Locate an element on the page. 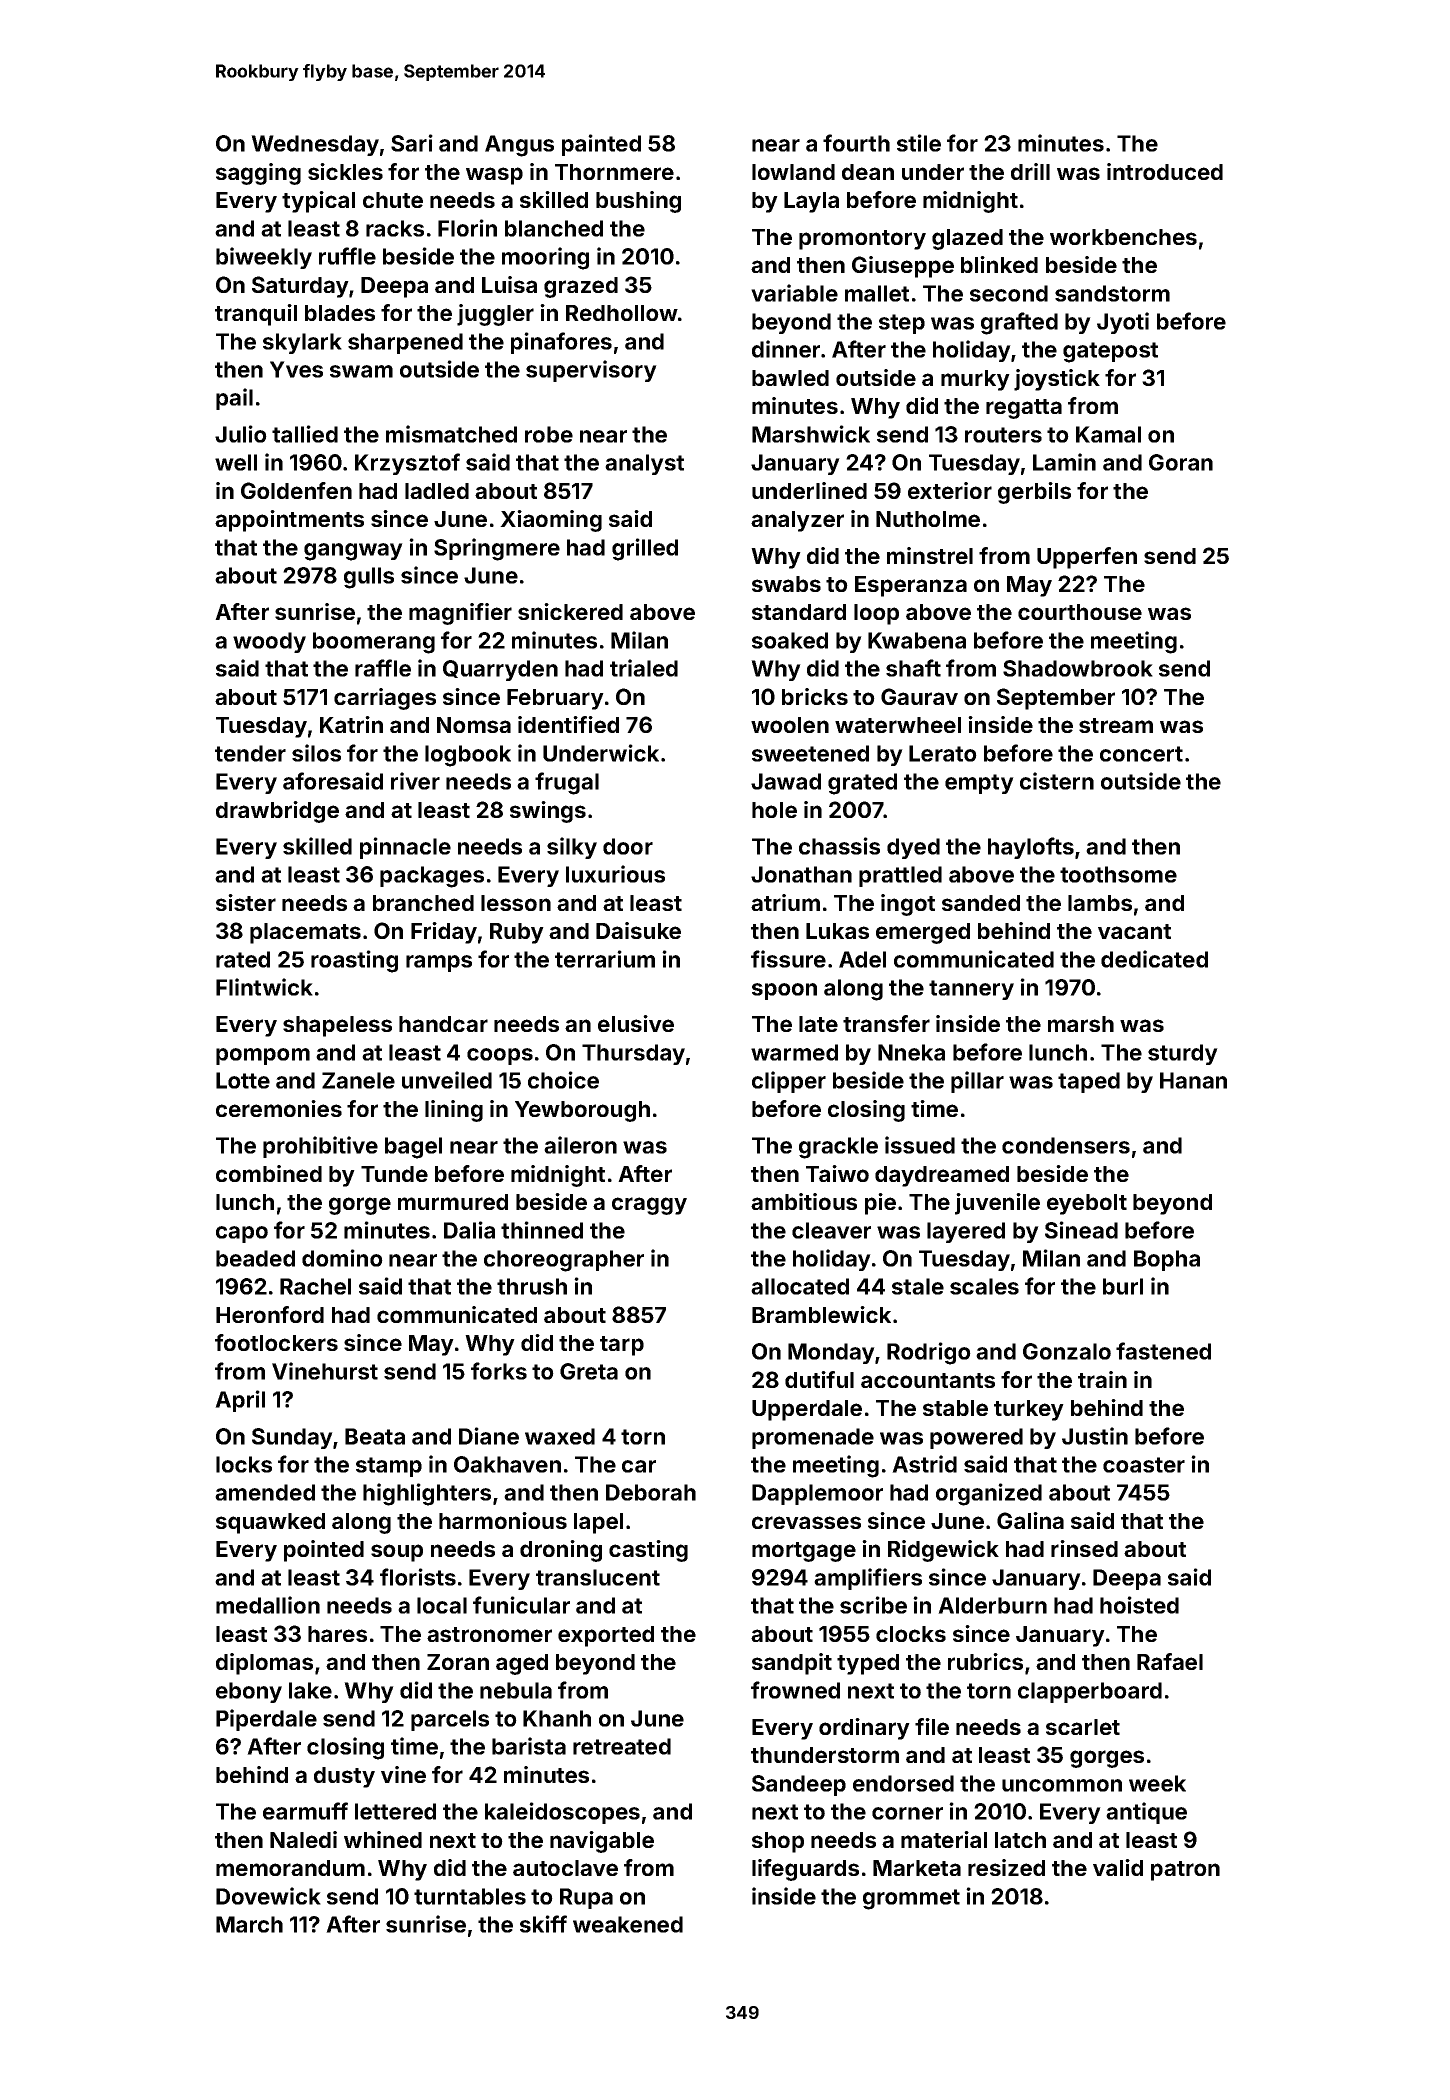  Hanan is located at coordinates (1193, 1080).
